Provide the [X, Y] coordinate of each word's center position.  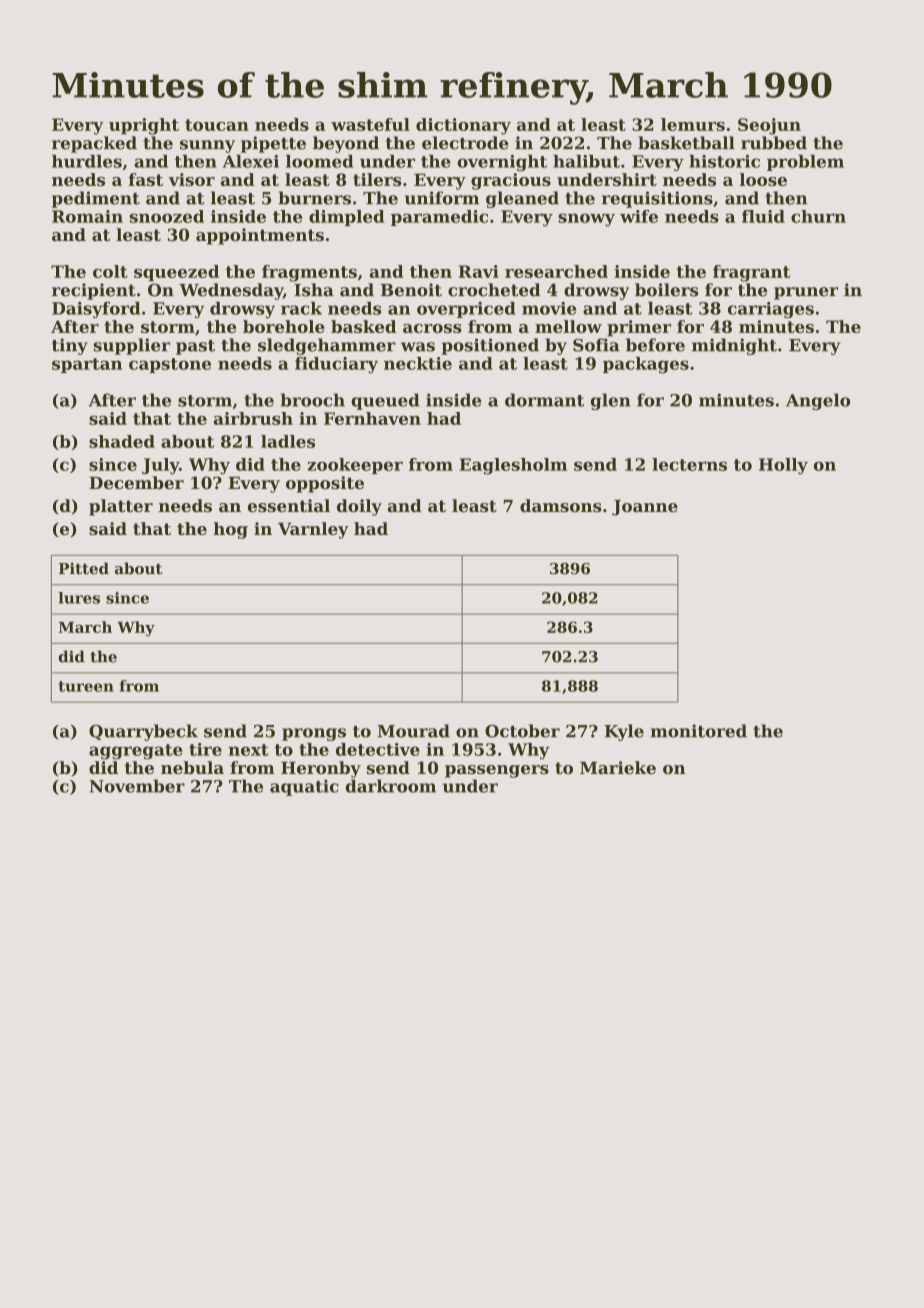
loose [763, 179]
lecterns [689, 464]
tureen [86, 686]
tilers [377, 179]
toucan [217, 125]
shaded [122, 441]
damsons [561, 505]
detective [378, 749]
